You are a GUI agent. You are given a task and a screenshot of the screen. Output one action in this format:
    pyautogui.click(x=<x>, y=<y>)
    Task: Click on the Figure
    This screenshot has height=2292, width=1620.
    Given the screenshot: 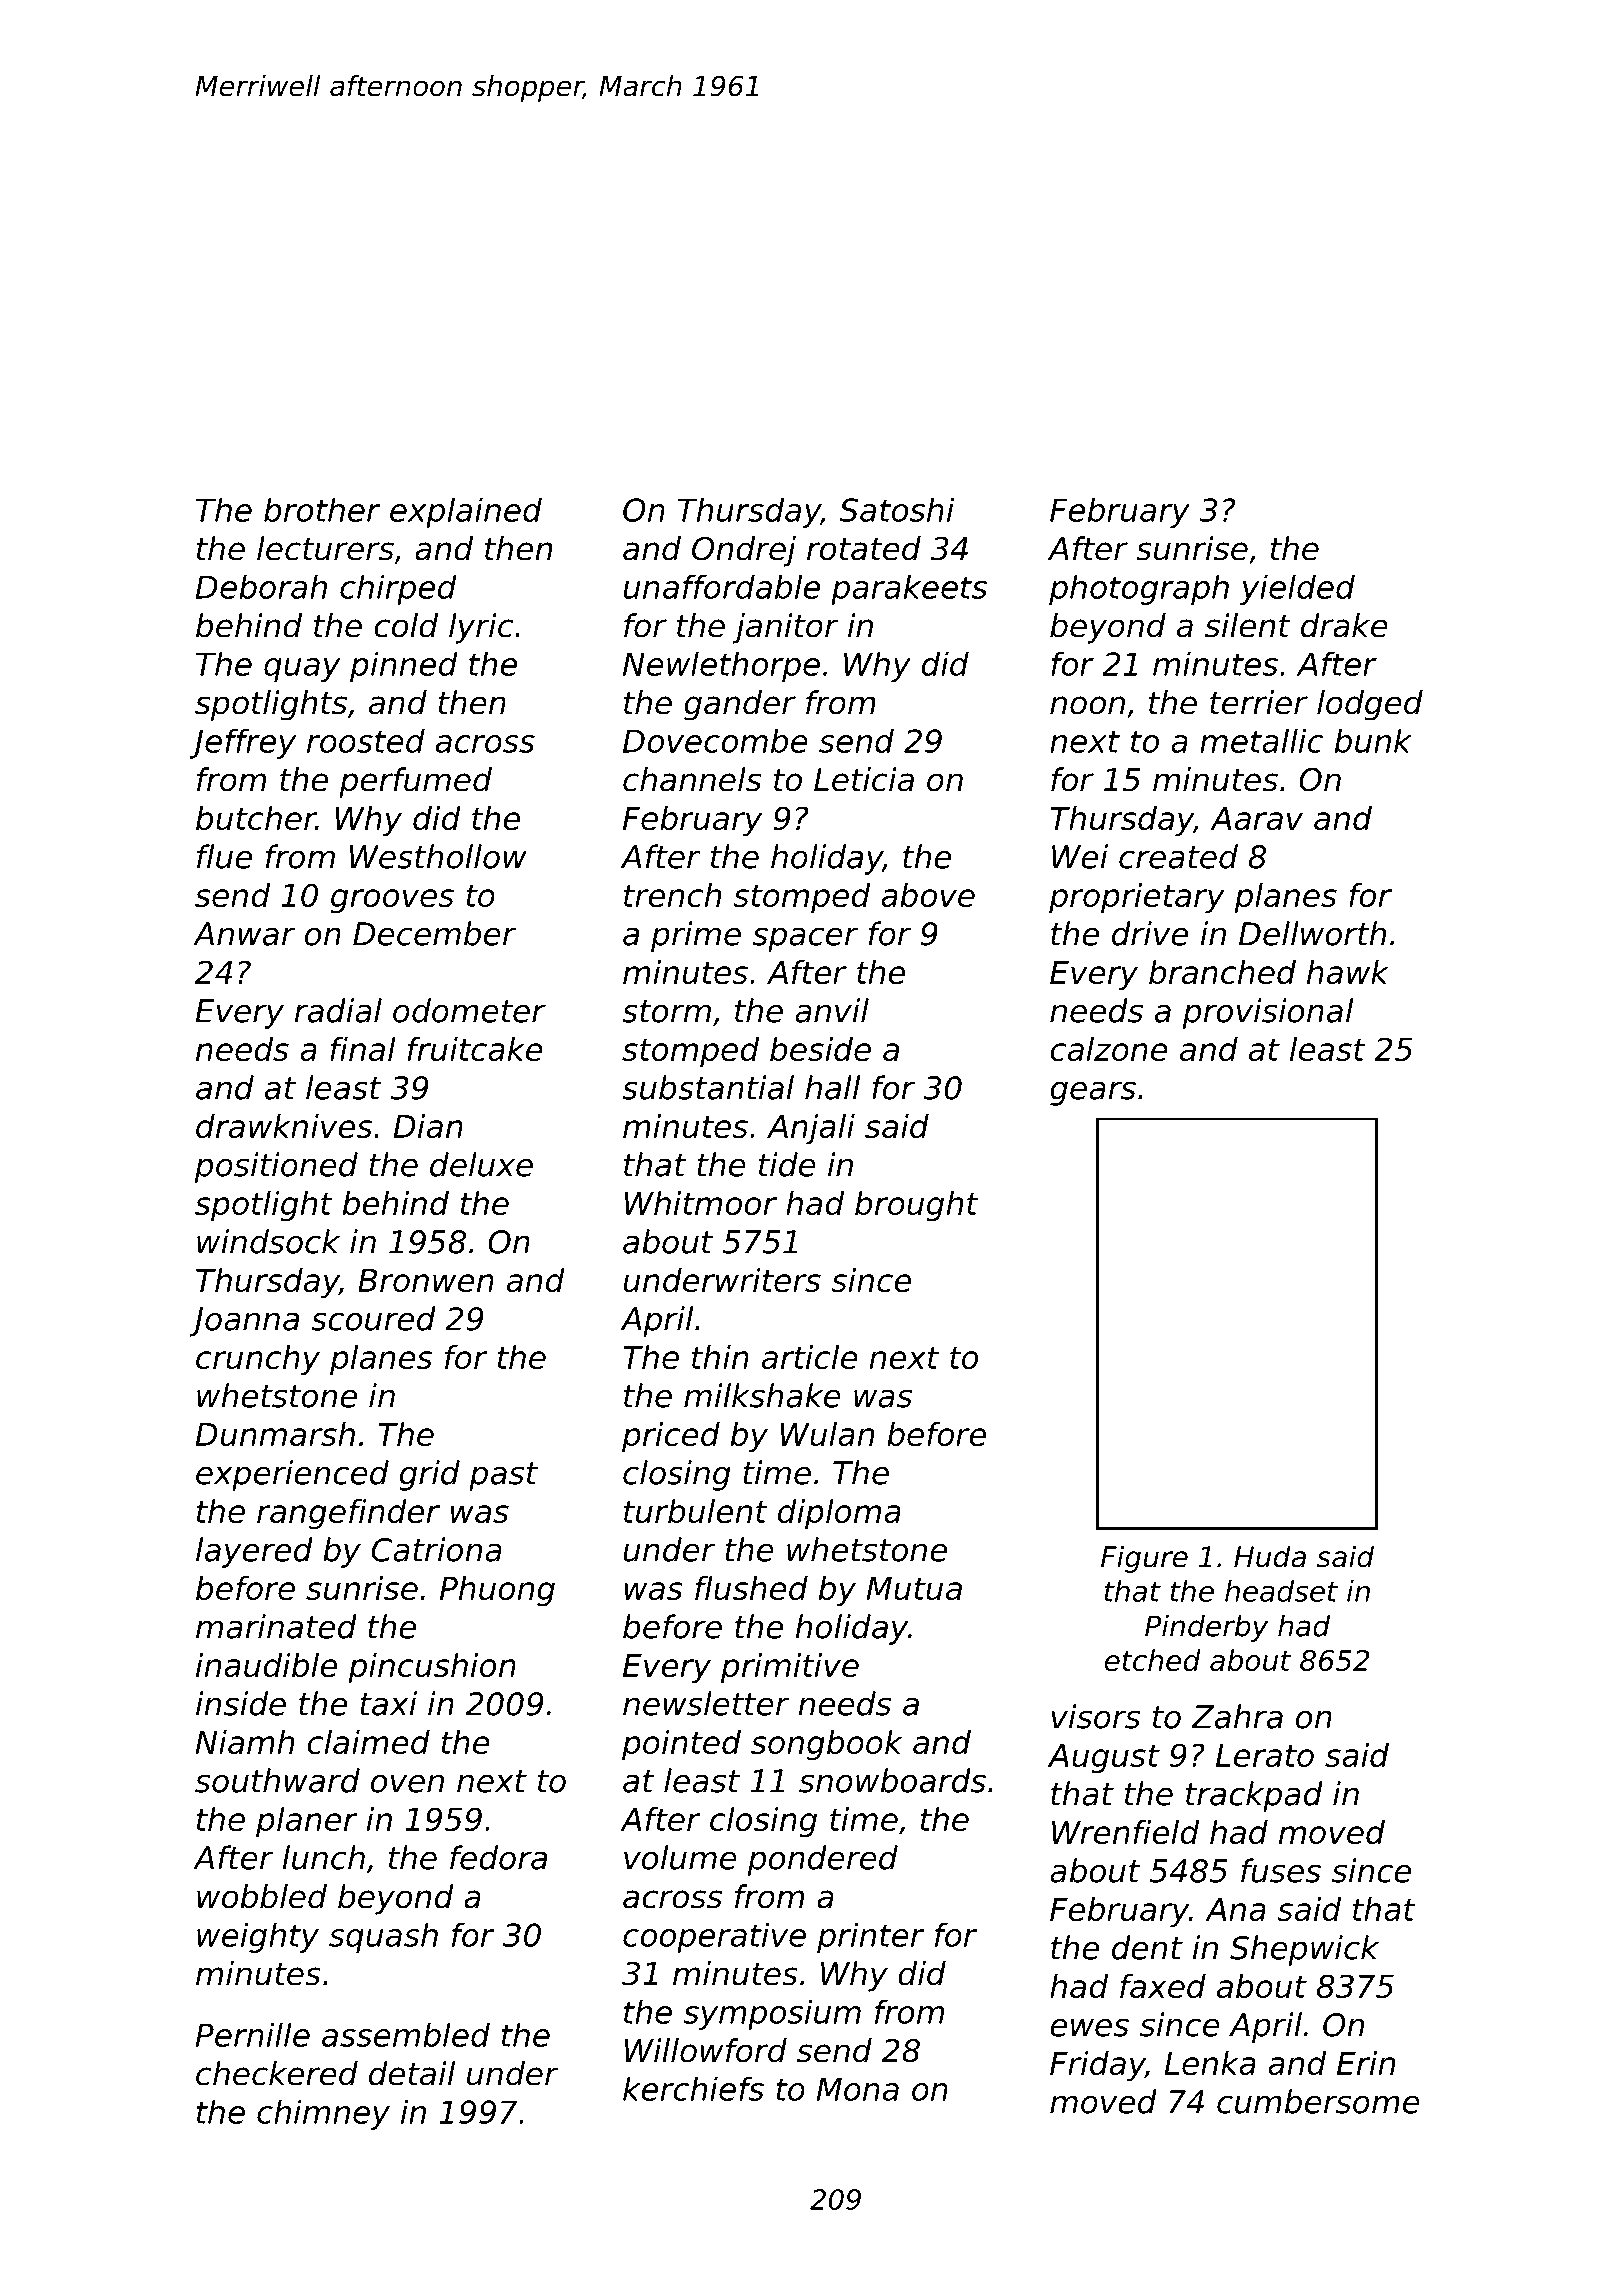 What is the action you would take?
    pyautogui.click(x=1144, y=1559)
